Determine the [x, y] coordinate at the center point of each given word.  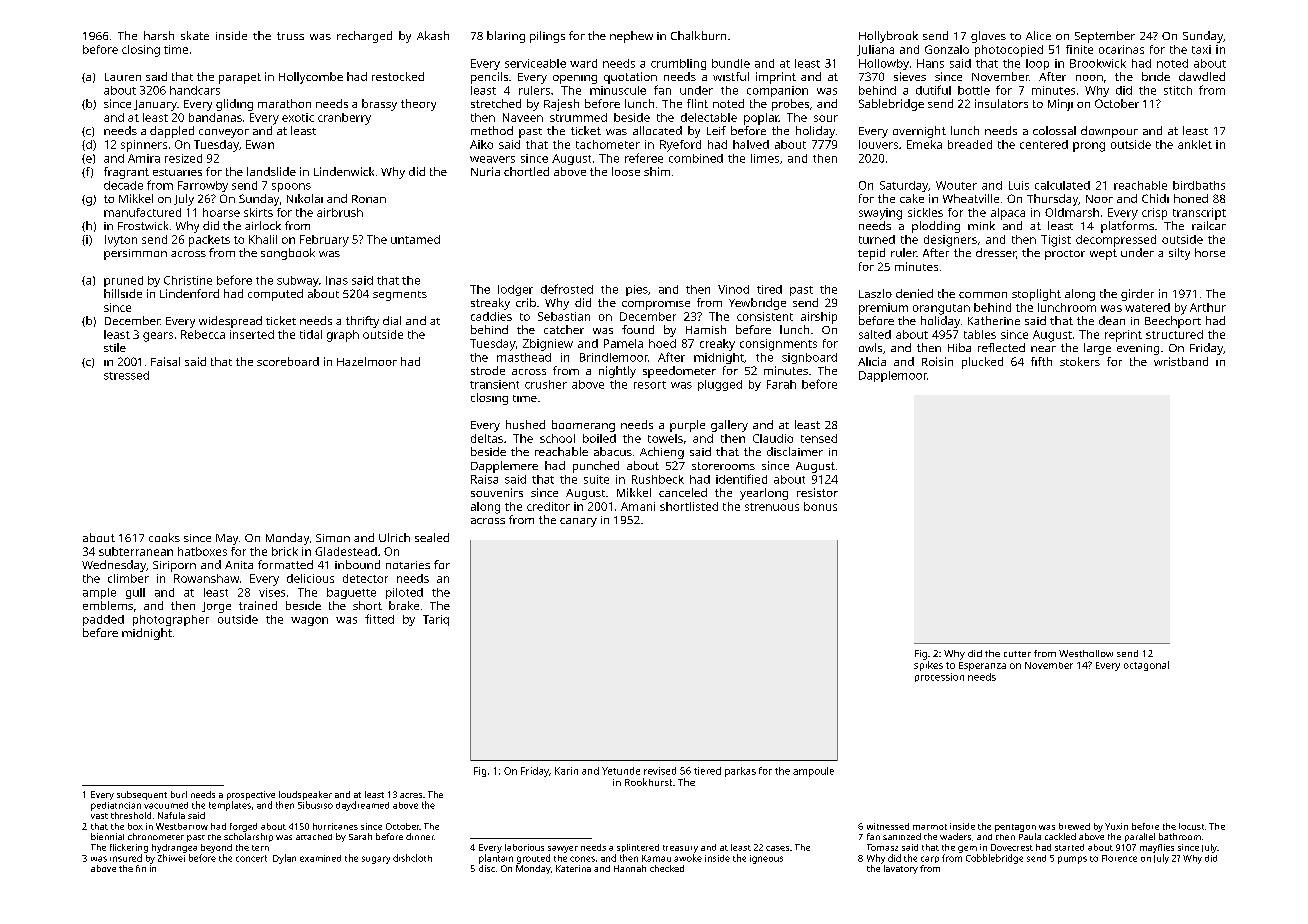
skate [195, 35]
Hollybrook [888, 37]
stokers [1080, 361]
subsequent [142, 795]
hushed [525, 424]
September [1105, 37]
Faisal [165, 361]
